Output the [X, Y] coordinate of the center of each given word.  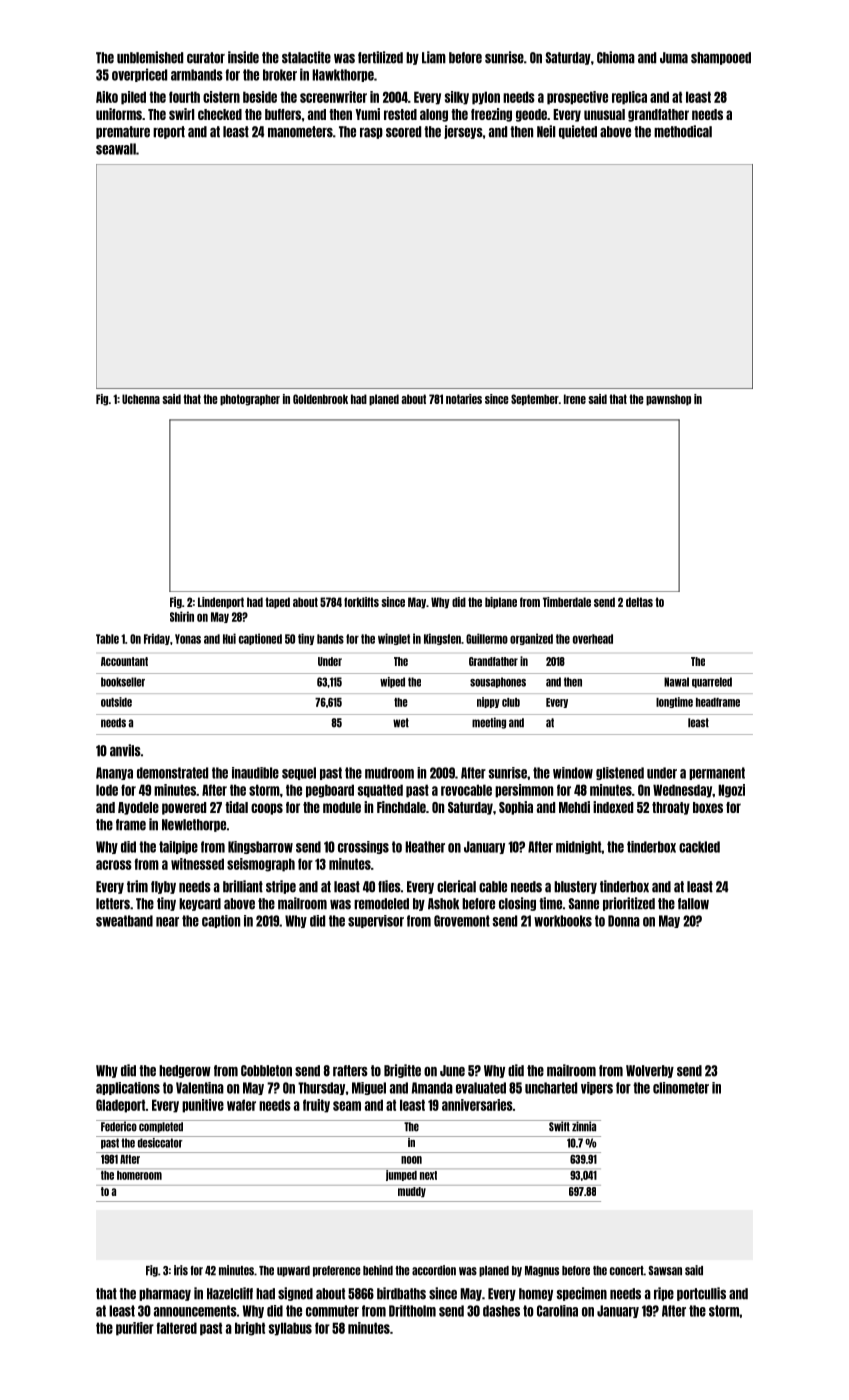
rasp [371, 133]
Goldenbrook [320, 399]
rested [400, 114]
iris [181, 1270]
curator [206, 58]
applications [128, 1088]
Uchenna [141, 399]
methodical [683, 131]
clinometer [681, 1088]
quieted [578, 132]
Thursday [321, 1088]
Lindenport [221, 603]
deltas [639, 602]
